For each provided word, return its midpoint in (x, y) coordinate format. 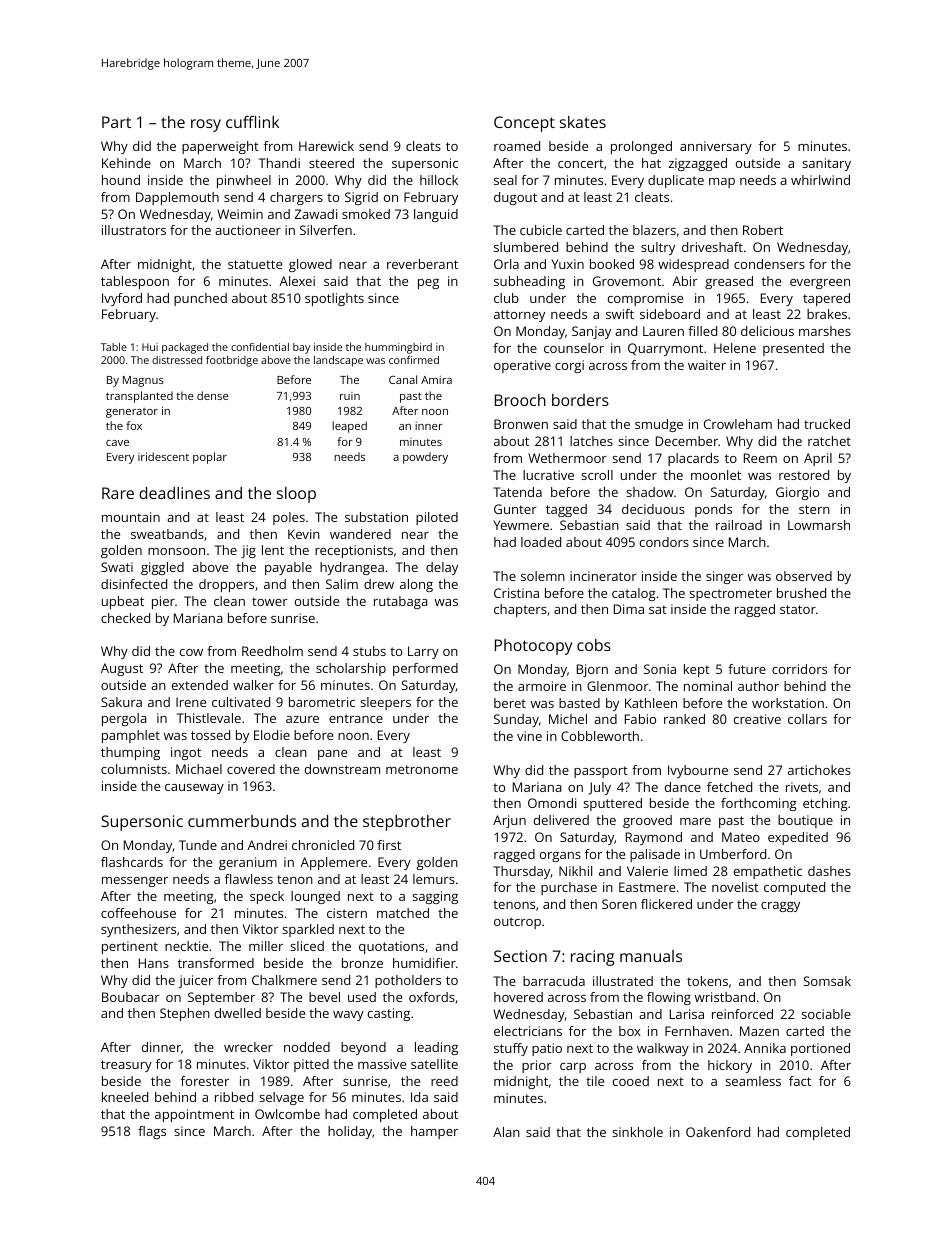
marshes (825, 331)
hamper (434, 1132)
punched (200, 299)
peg (428, 284)
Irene (191, 702)
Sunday (516, 720)
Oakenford (718, 1132)
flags (152, 1132)
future (747, 669)
